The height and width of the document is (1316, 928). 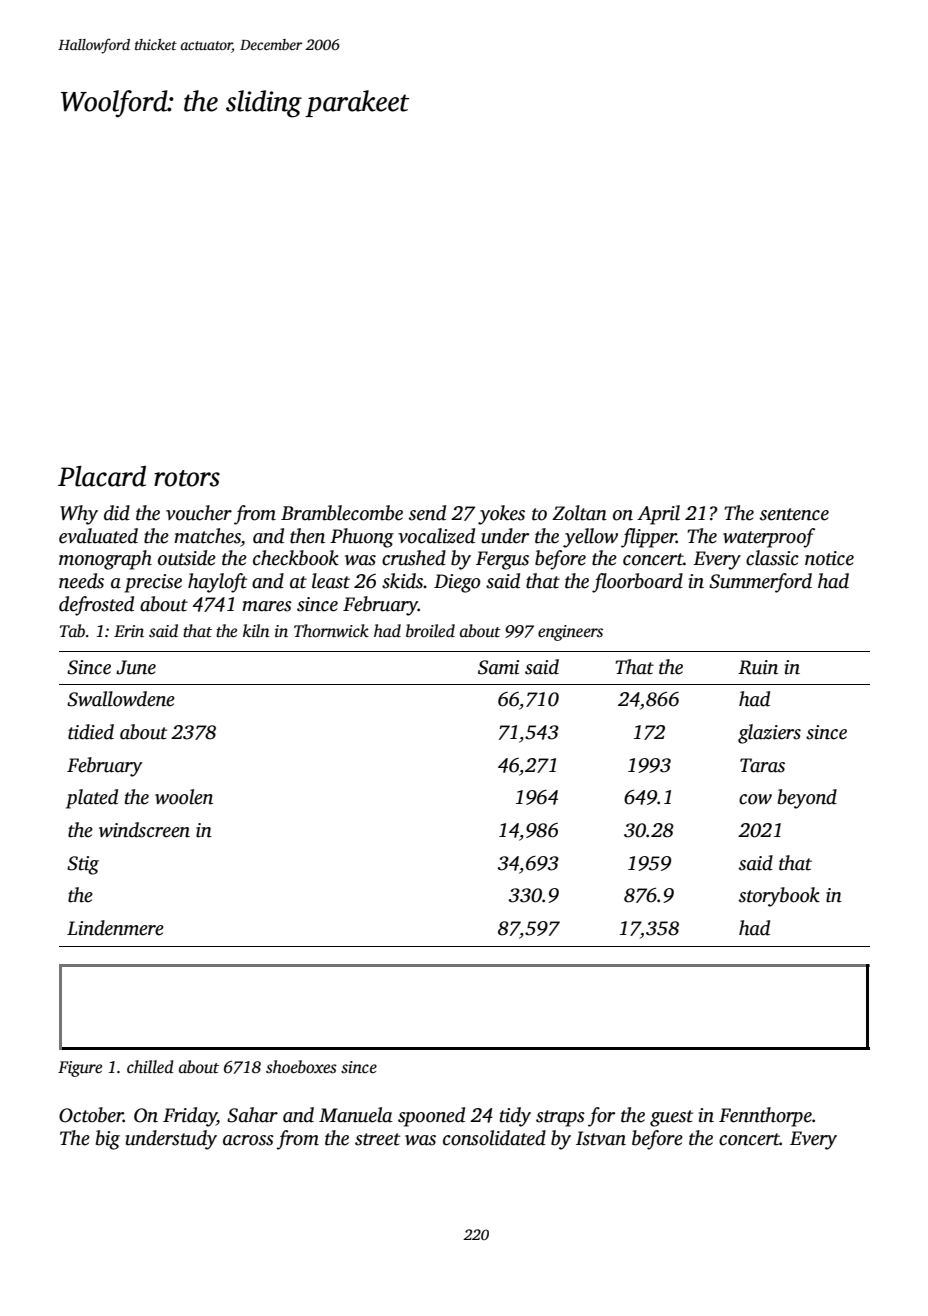 What do you see at coordinates (515, 1117) in the document?
I see `tidy` at bounding box center [515, 1117].
